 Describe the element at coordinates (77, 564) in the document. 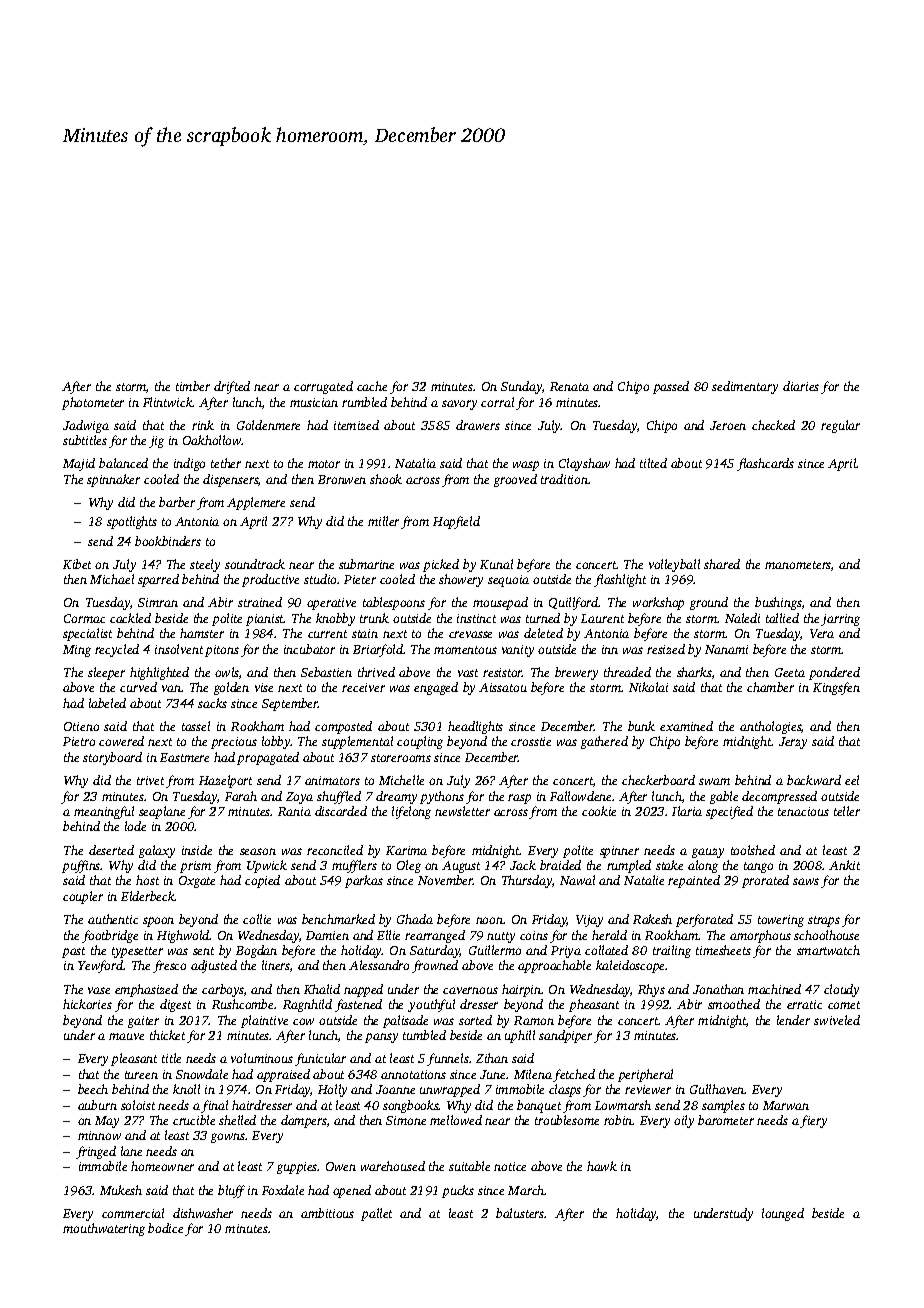

I see `Kibet` at that location.
